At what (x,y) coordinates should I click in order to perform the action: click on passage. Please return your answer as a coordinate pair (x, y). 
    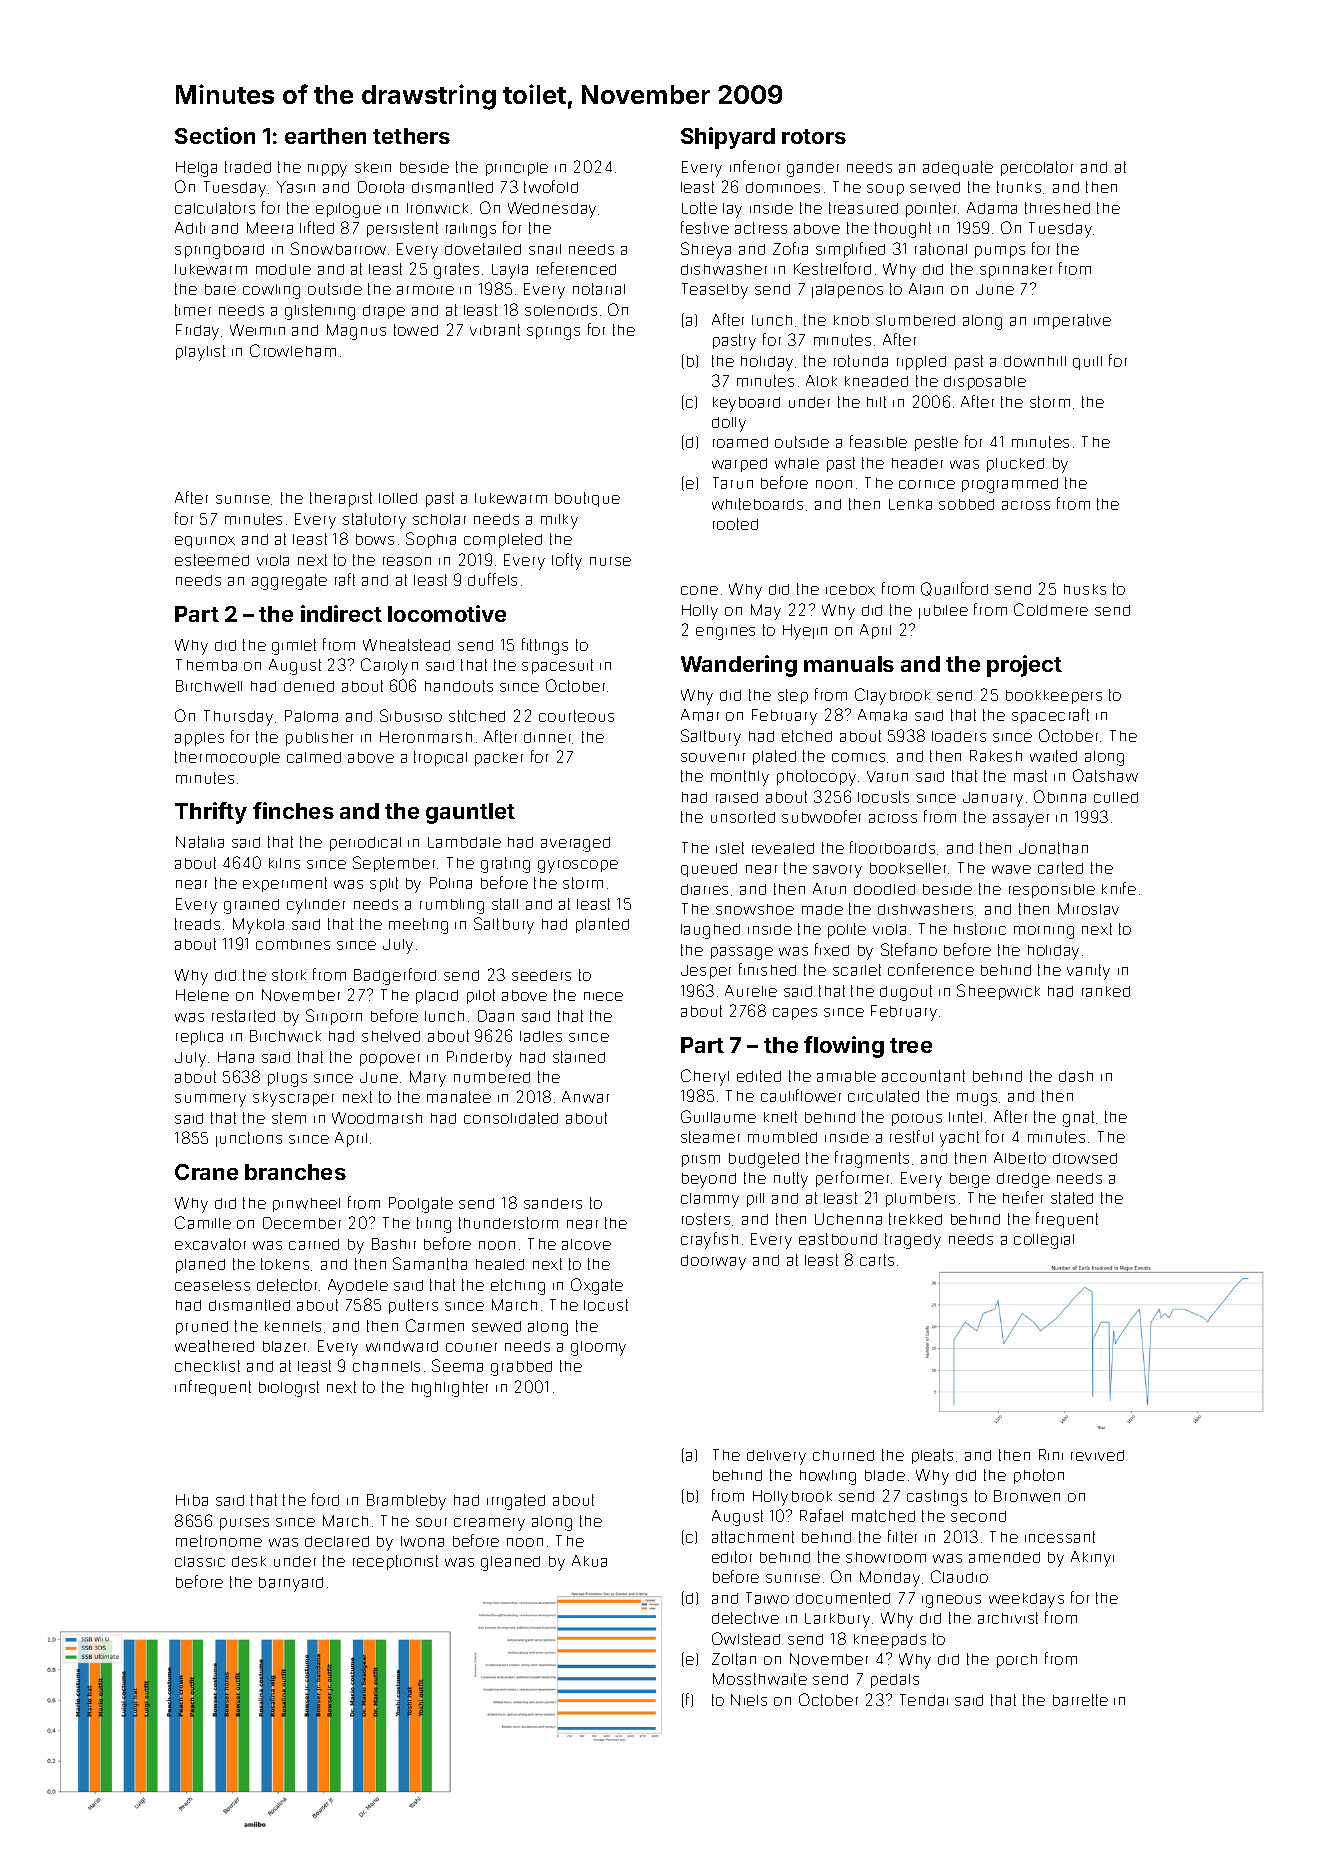
    Looking at the image, I should click on (742, 953).
